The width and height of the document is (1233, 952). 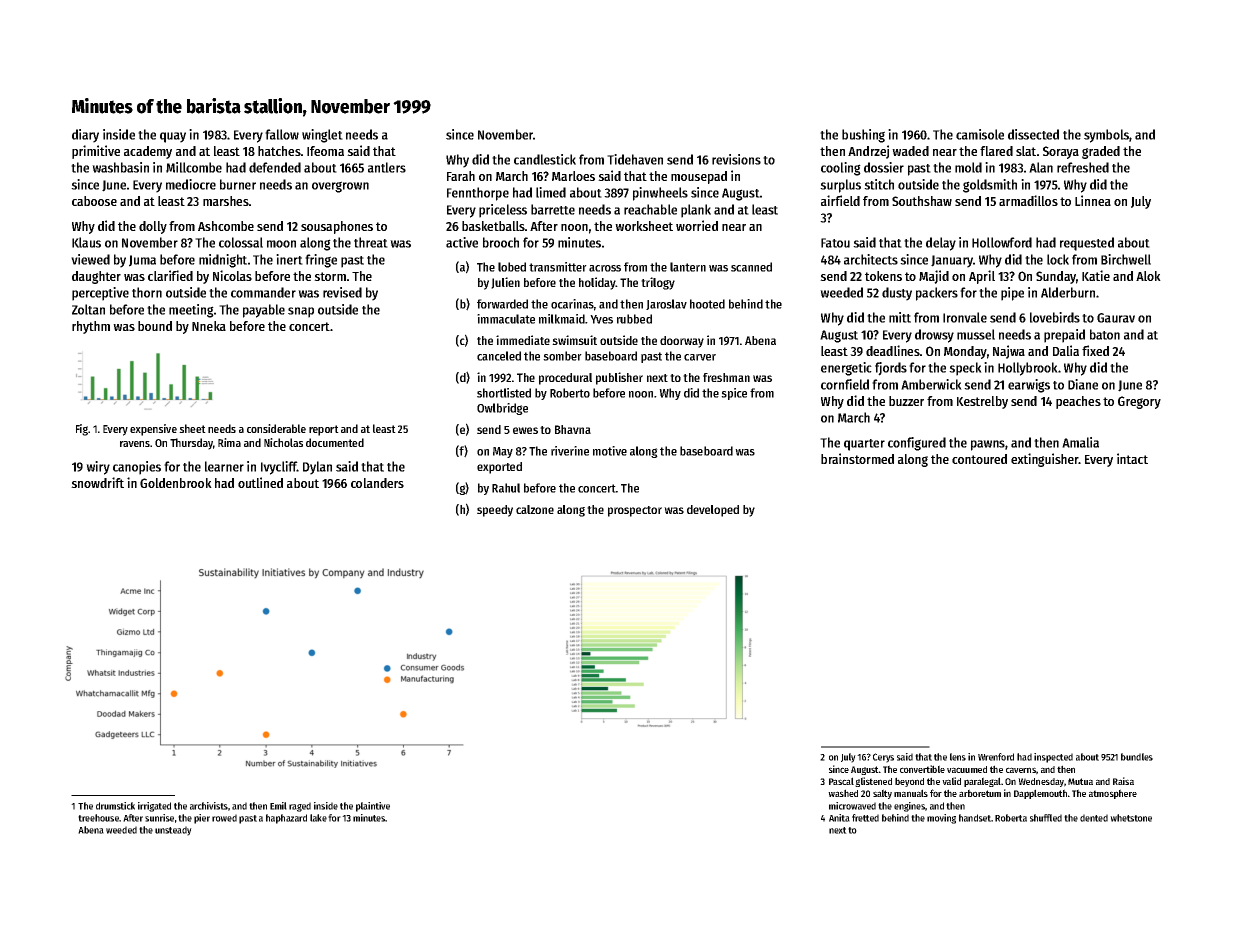 What do you see at coordinates (1105, 334) in the document?
I see `baton` at bounding box center [1105, 334].
